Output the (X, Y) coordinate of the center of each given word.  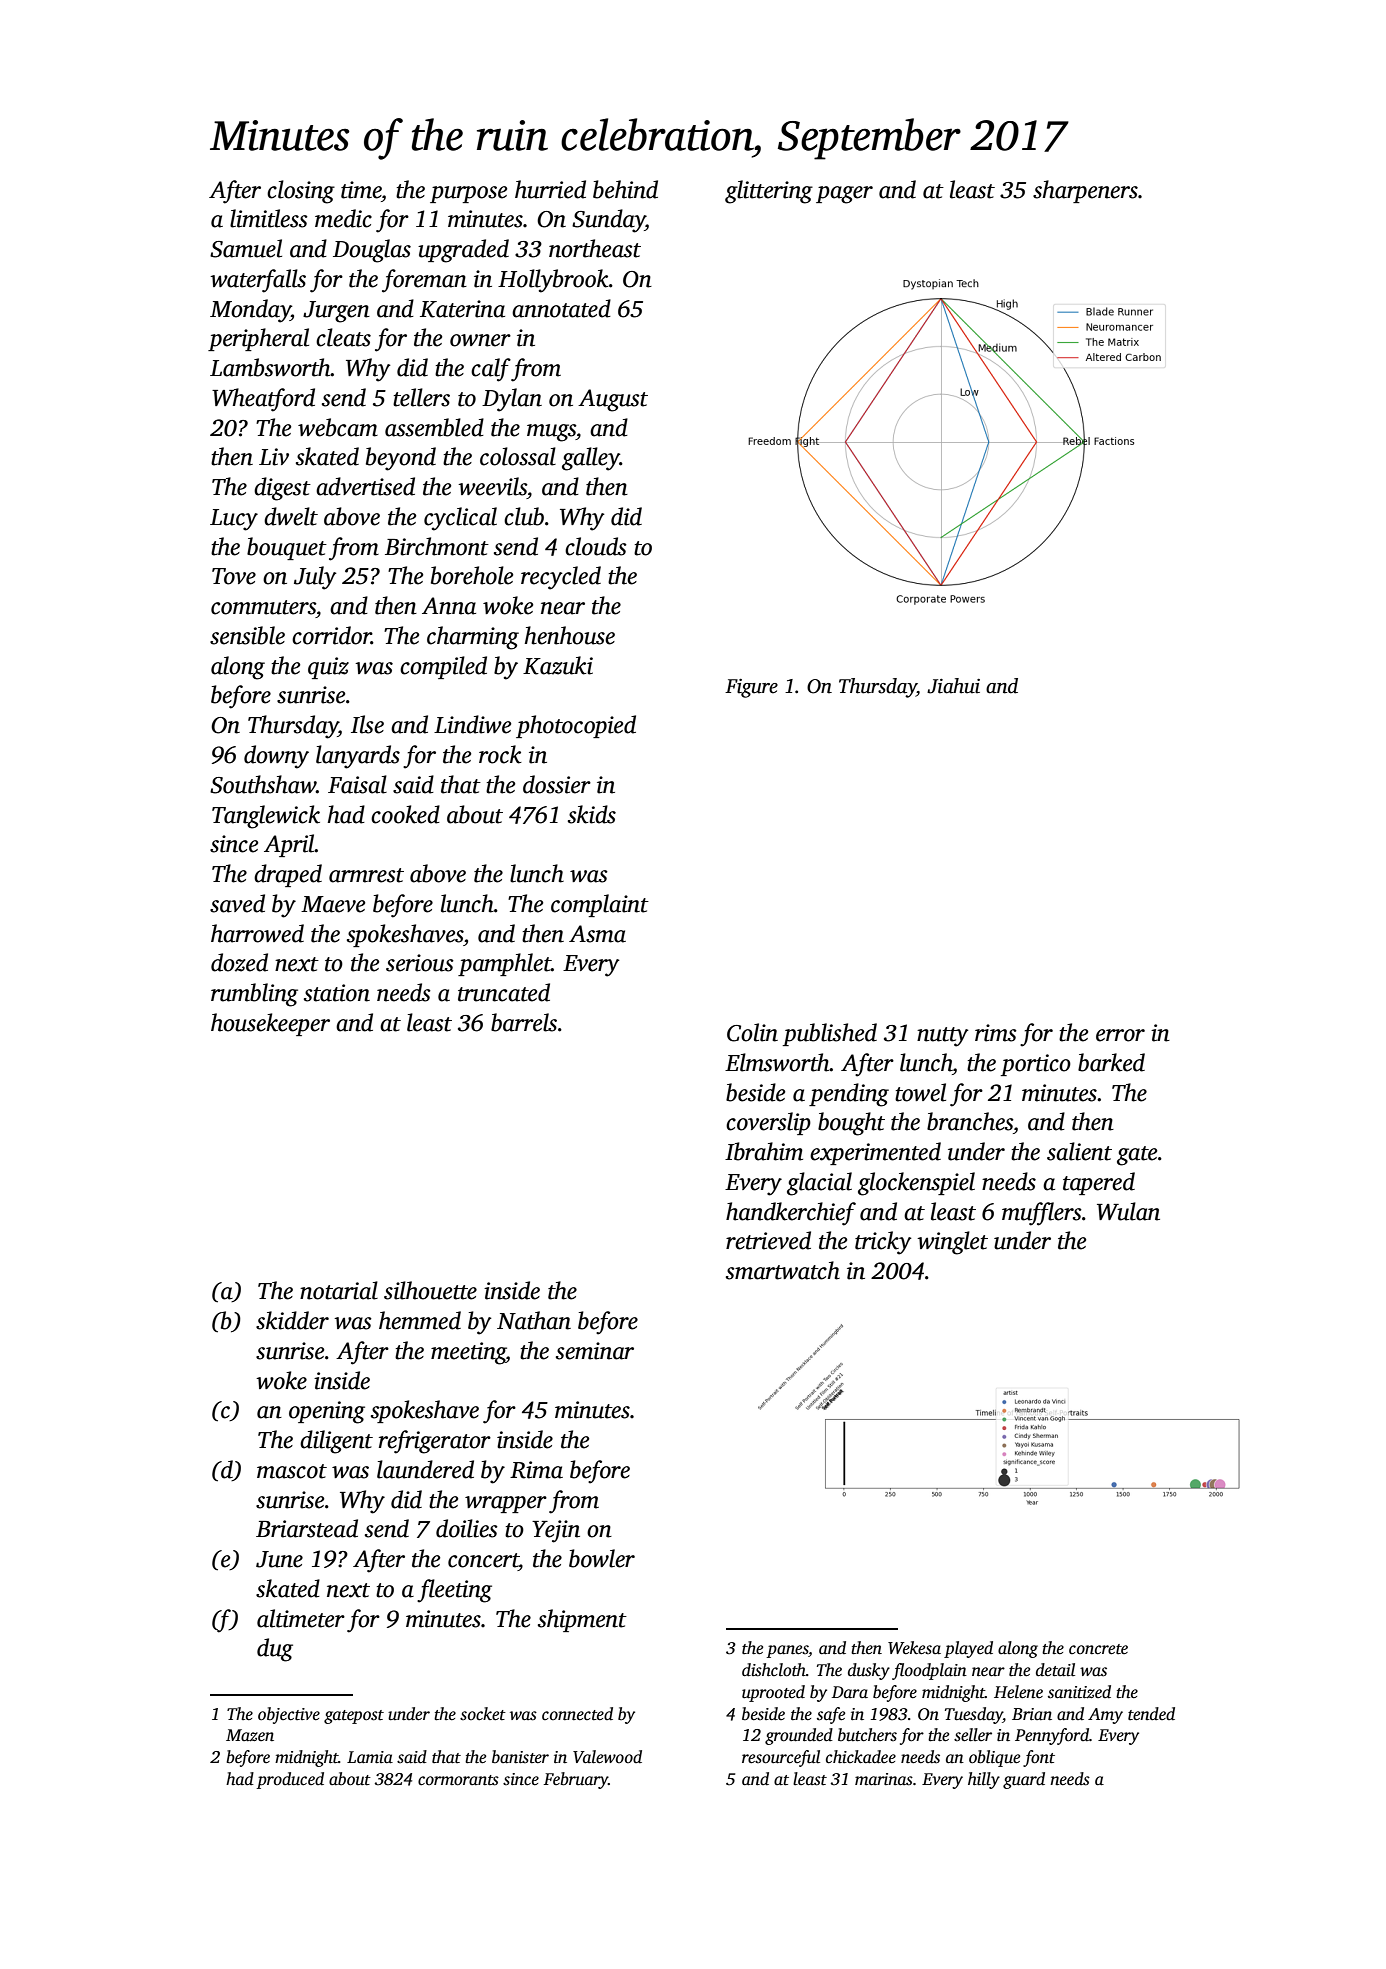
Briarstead (307, 1528)
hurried (550, 189)
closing (301, 192)
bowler (602, 1558)
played (968, 1649)
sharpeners (1085, 191)
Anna (449, 606)
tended (1151, 1714)
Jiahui (953, 686)
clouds (596, 546)
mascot (292, 1471)
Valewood (607, 1757)
